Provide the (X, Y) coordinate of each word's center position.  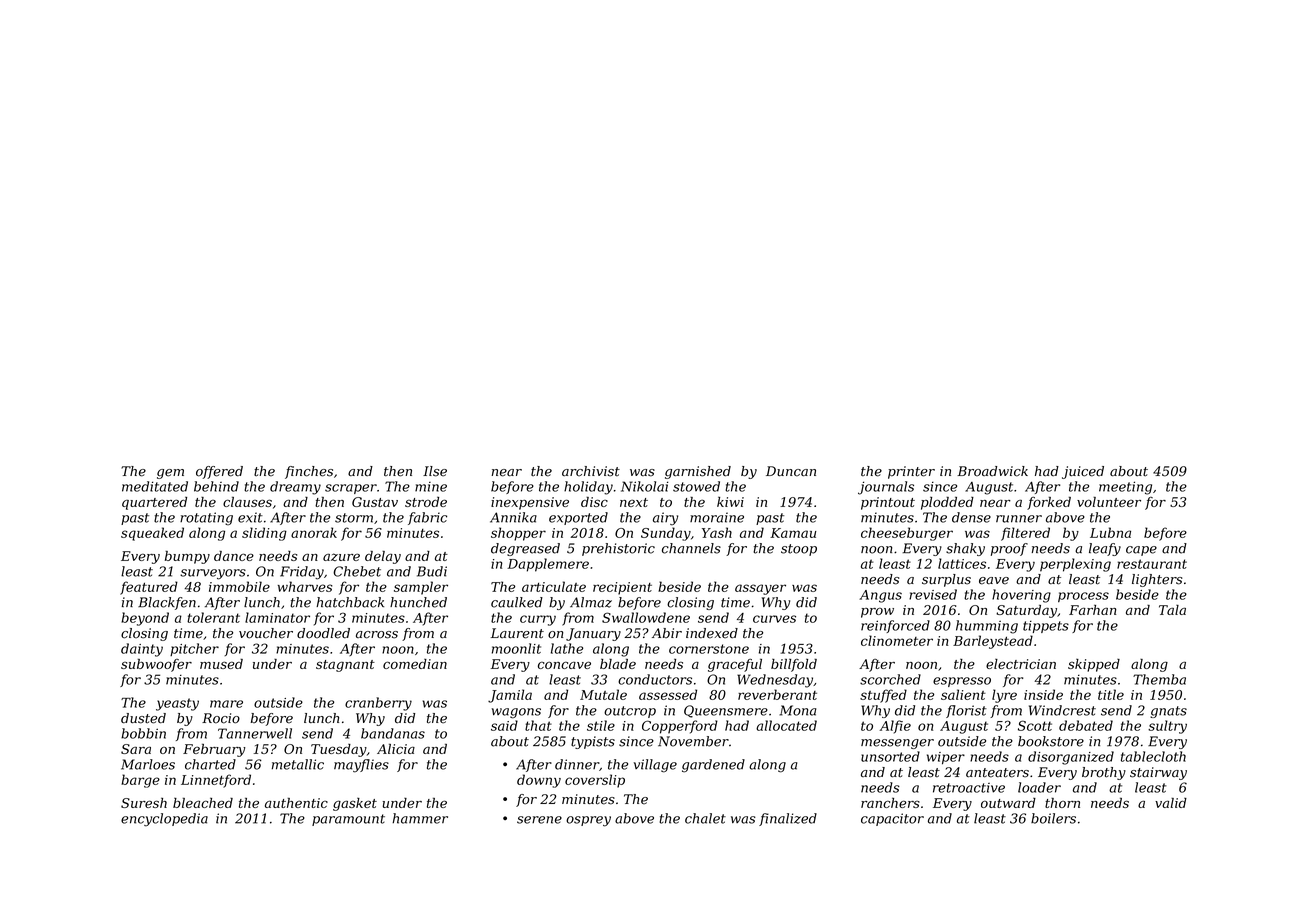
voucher (266, 633)
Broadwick (992, 471)
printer (911, 472)
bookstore (1051, 741)
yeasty (177, 704)
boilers (1053, 818)
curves (774, 619)
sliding (264, 534)
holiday (588, 488)
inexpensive (530, 503)
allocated (786, 725)
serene (539, 820)
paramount (348, 820)
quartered (154, 503)
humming (987, 627)
